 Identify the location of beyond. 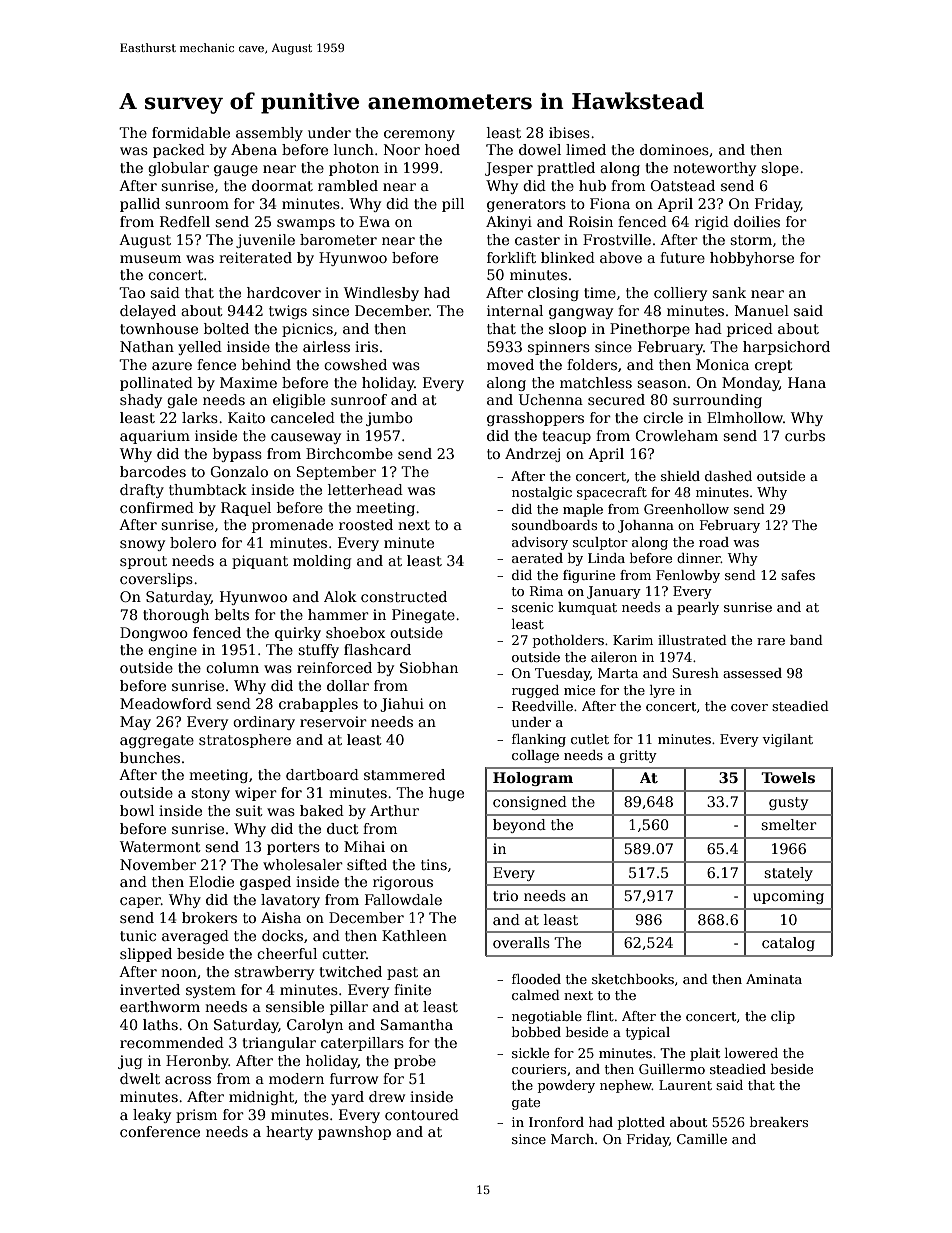
(519, 826).
